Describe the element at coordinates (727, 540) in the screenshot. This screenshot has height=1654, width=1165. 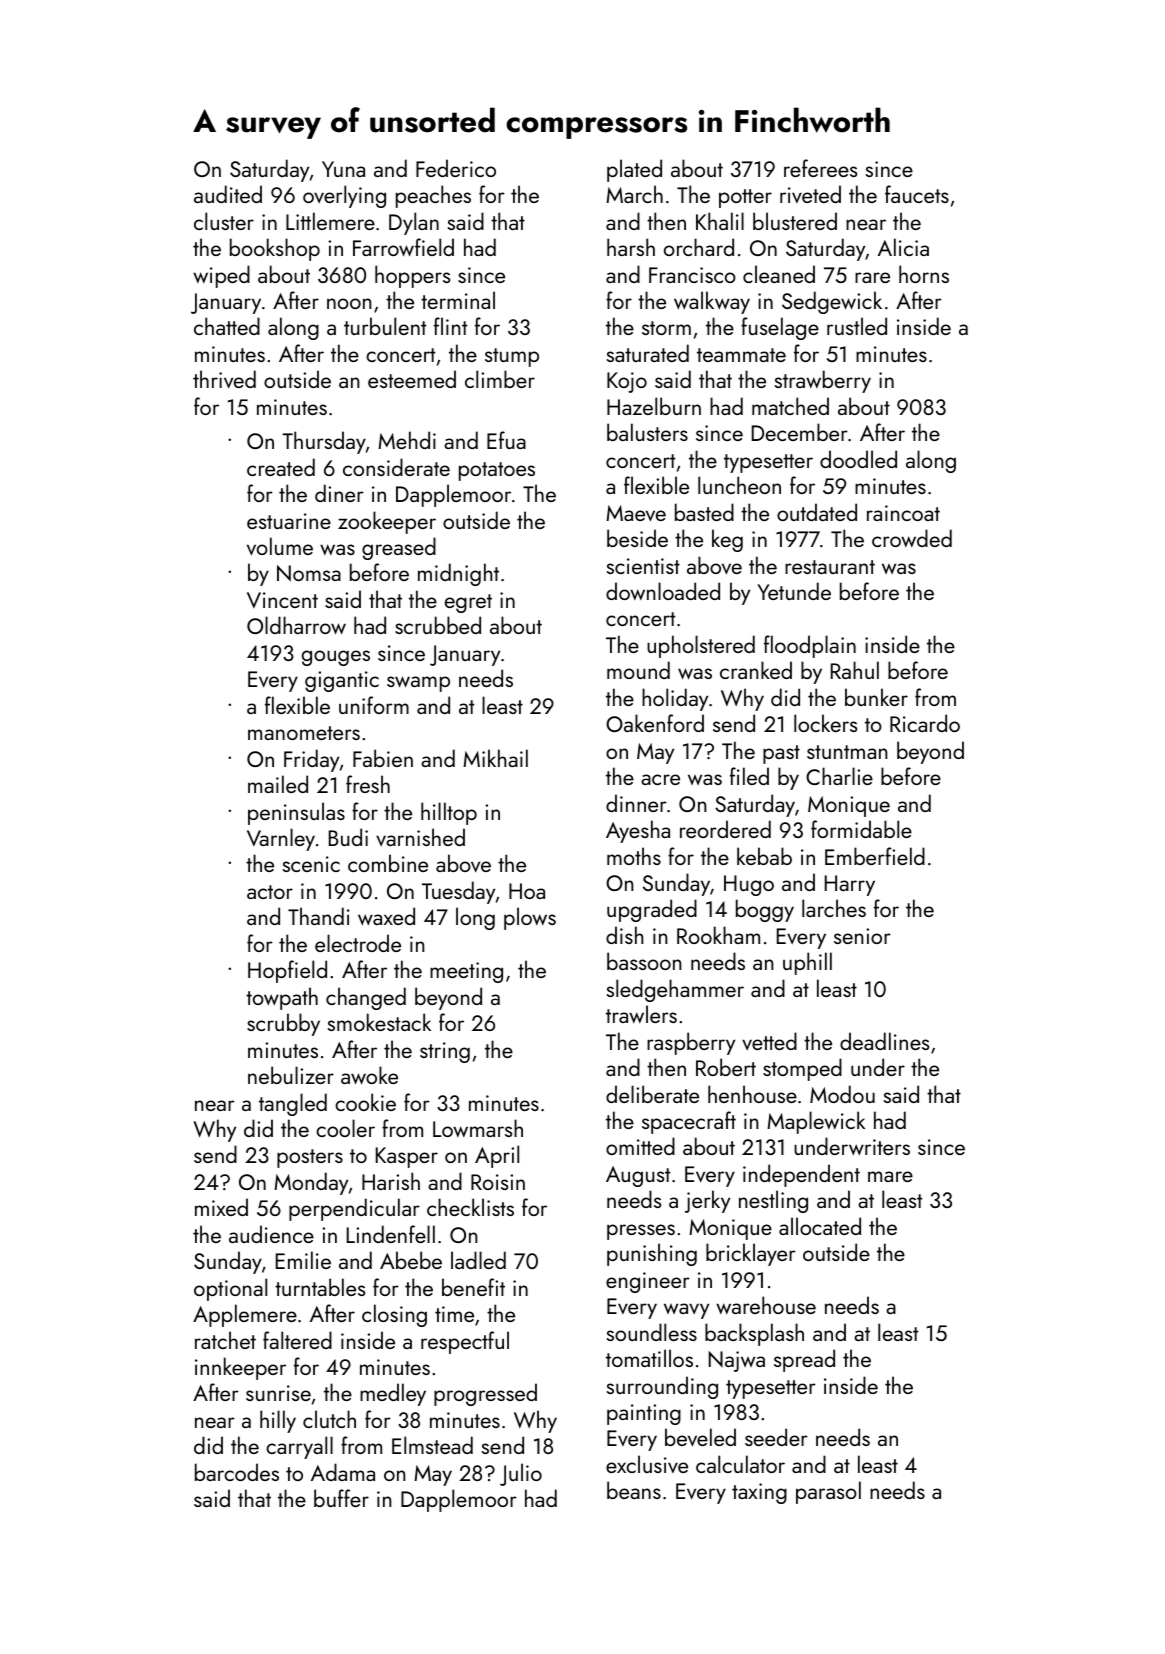
I see `keg` at that location.
